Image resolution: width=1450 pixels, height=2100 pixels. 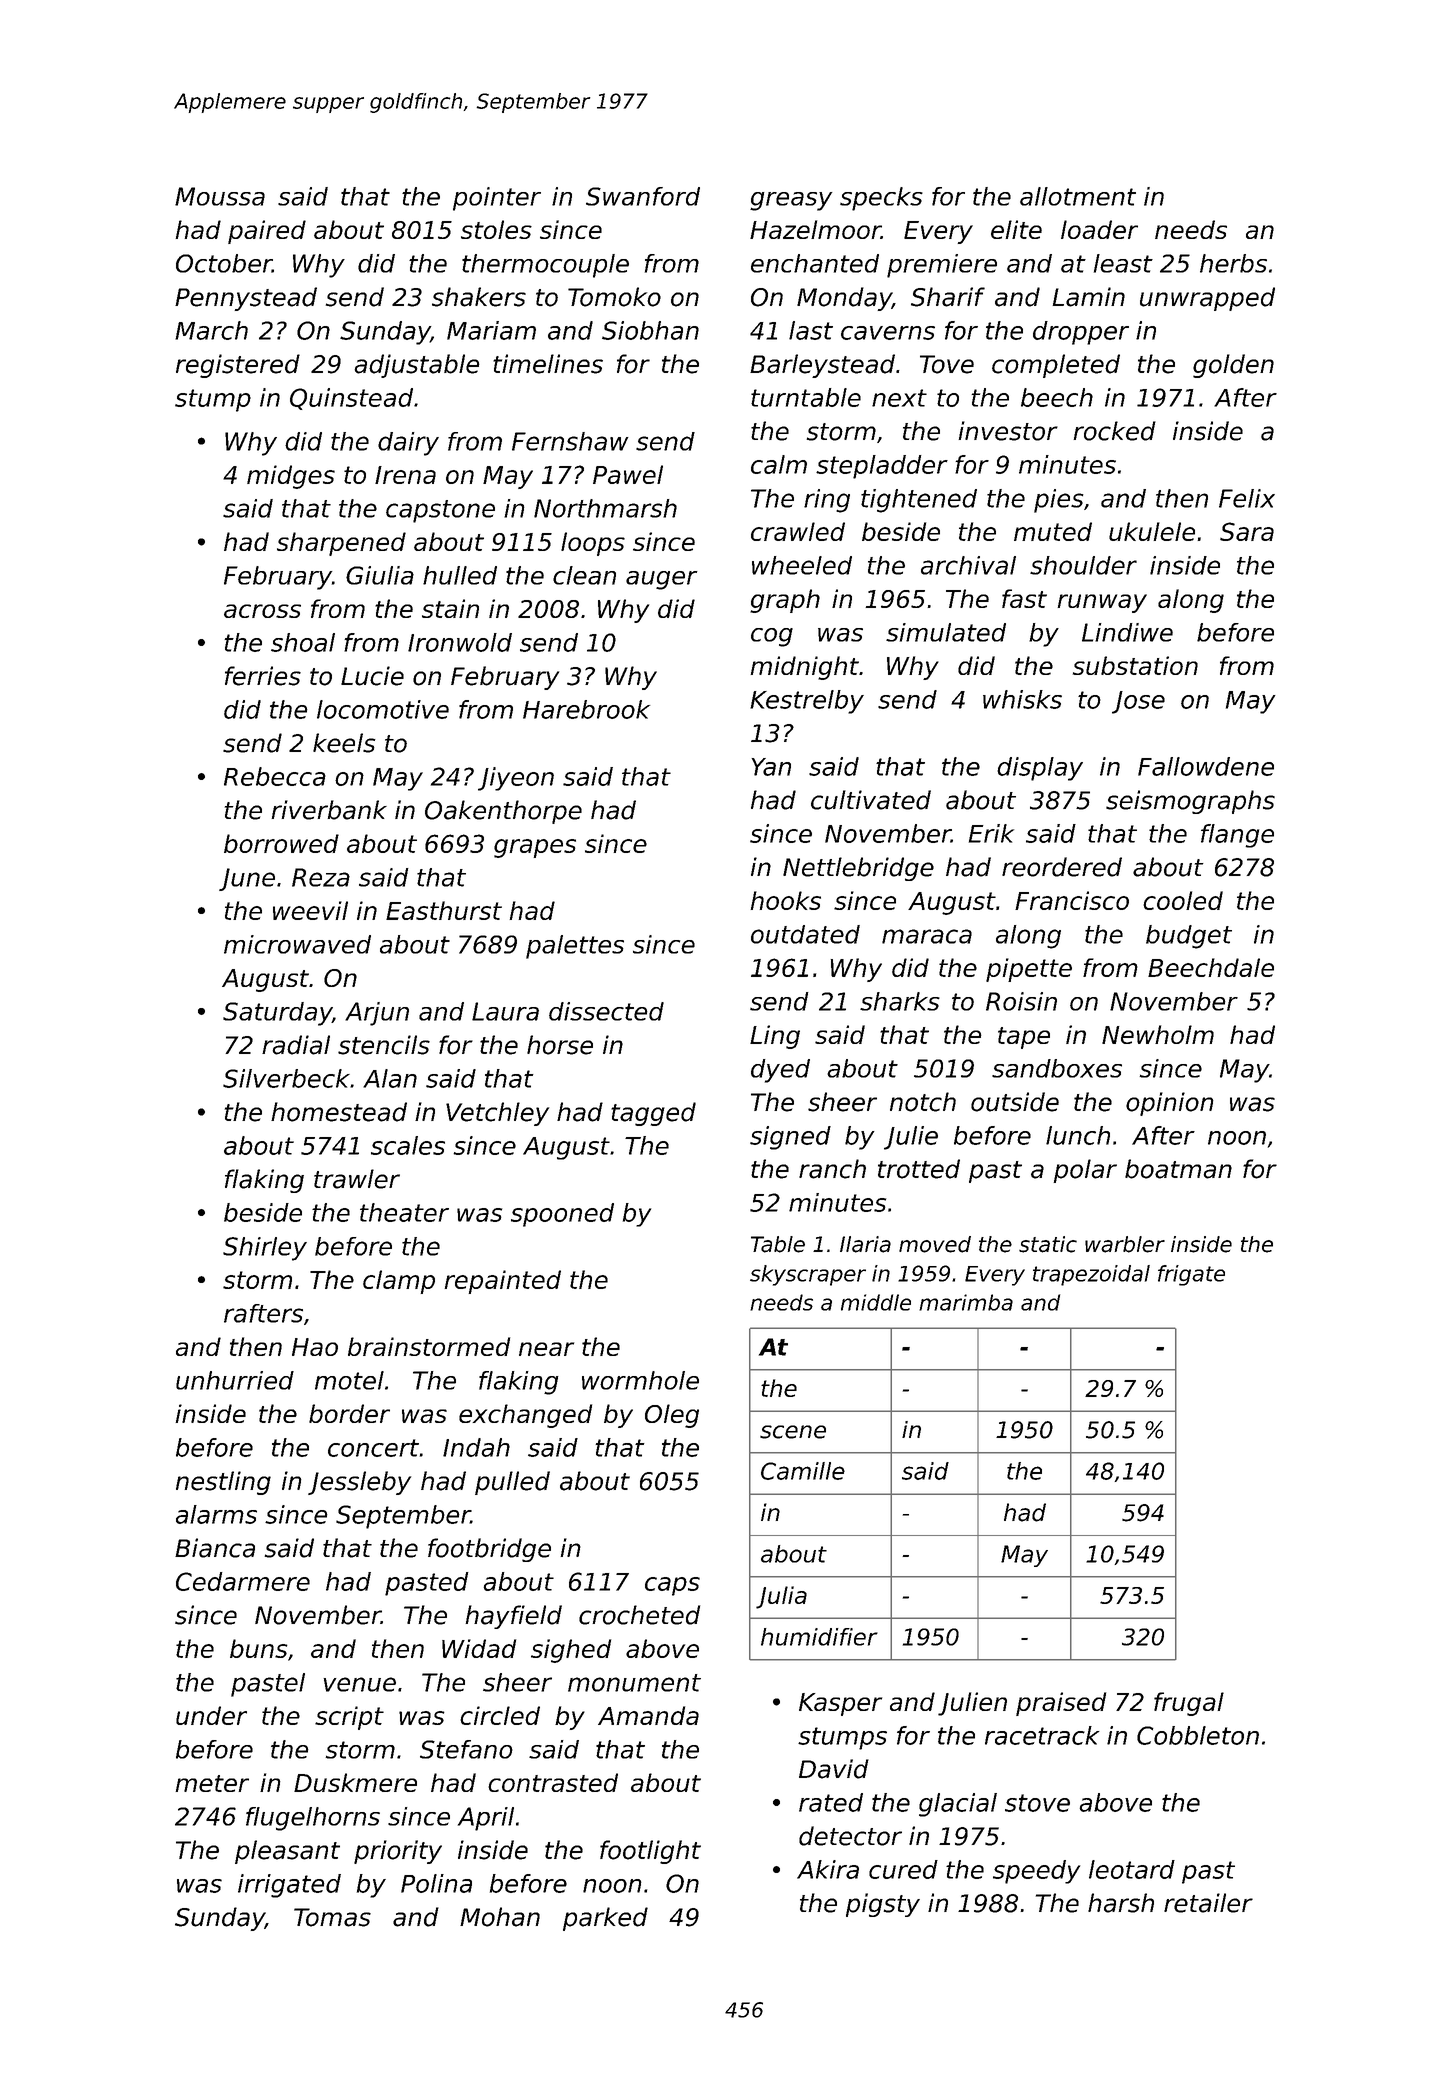 I want to click on Newholm, so click(x=1158, y=1034).
